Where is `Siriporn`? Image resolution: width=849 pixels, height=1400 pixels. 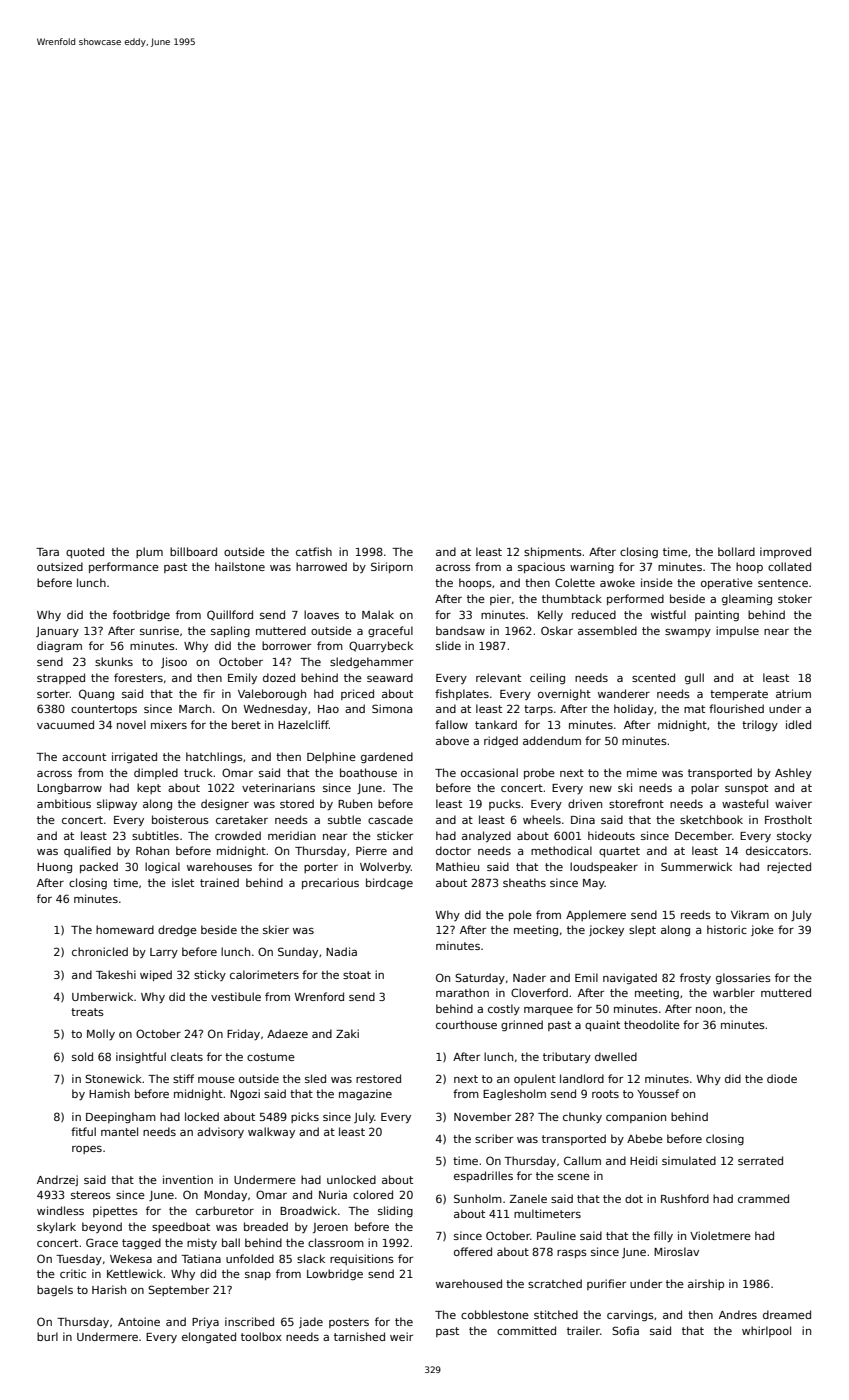
Siriporn is located at coordinates (392, 567).
